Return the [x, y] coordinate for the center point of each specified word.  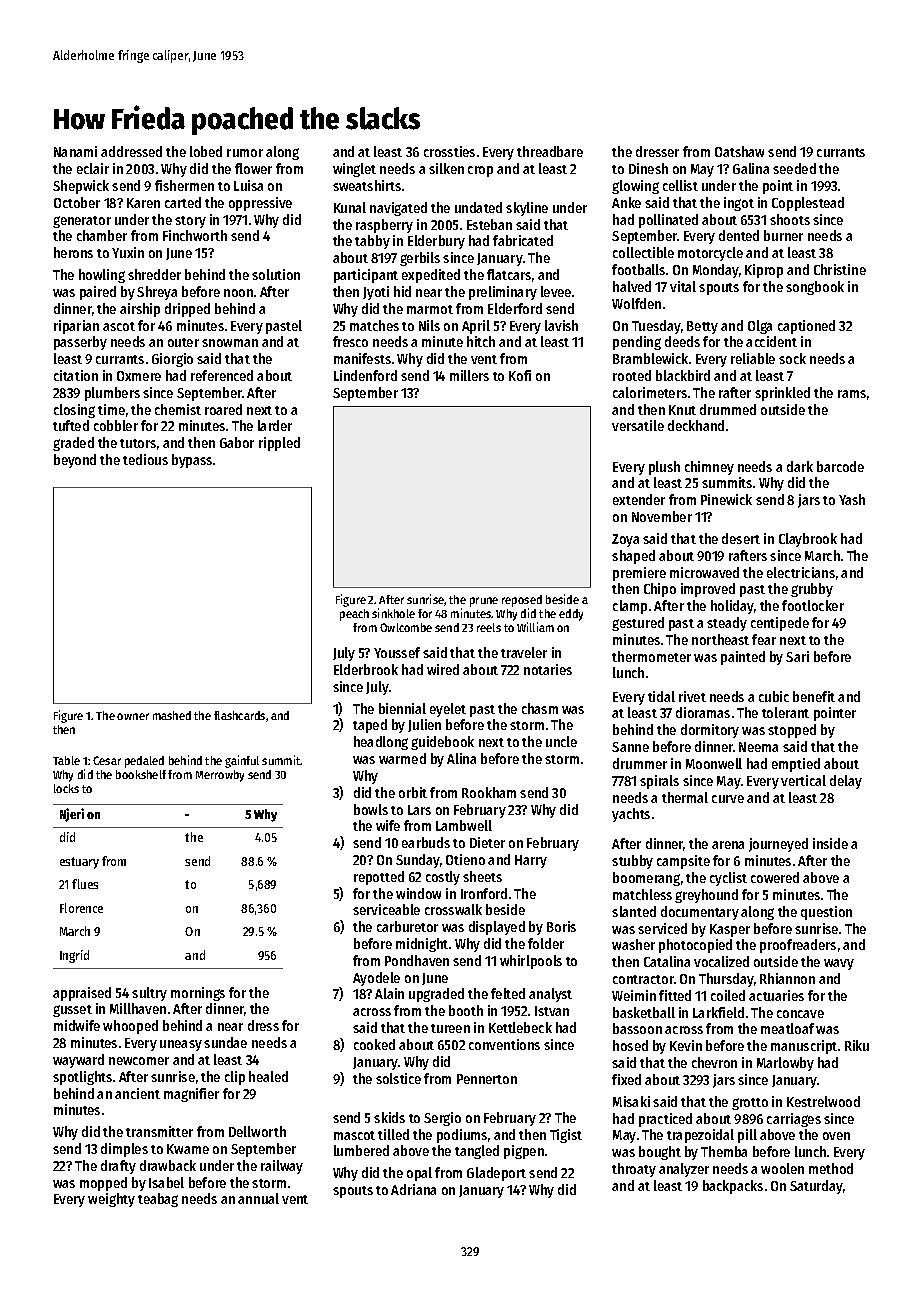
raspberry [384, 226]
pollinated [668, 221]
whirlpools [531, 962]
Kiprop [764, 271]
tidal [661, 696]
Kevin [686, 1045]
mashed [172, 715]
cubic [774, 696]
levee [556, 291]
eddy [571, 615]
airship [140, 310]
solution [276, 274]
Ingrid [74, 956]
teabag [158, 1200]
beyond [75, 461]
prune [484, 602]
